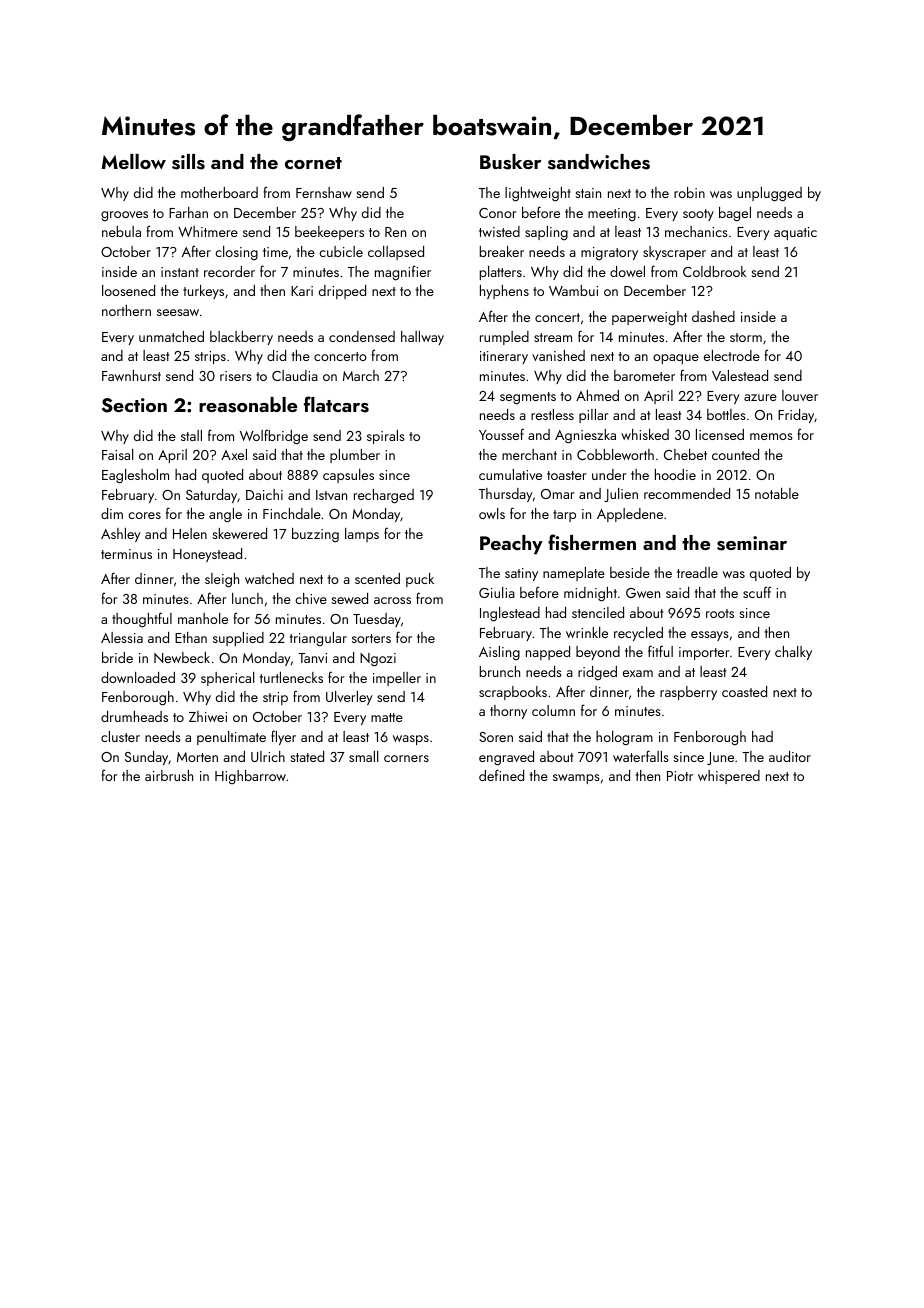 The image size is (924, 1308). I want to click on Busker, so click(510, 162).
